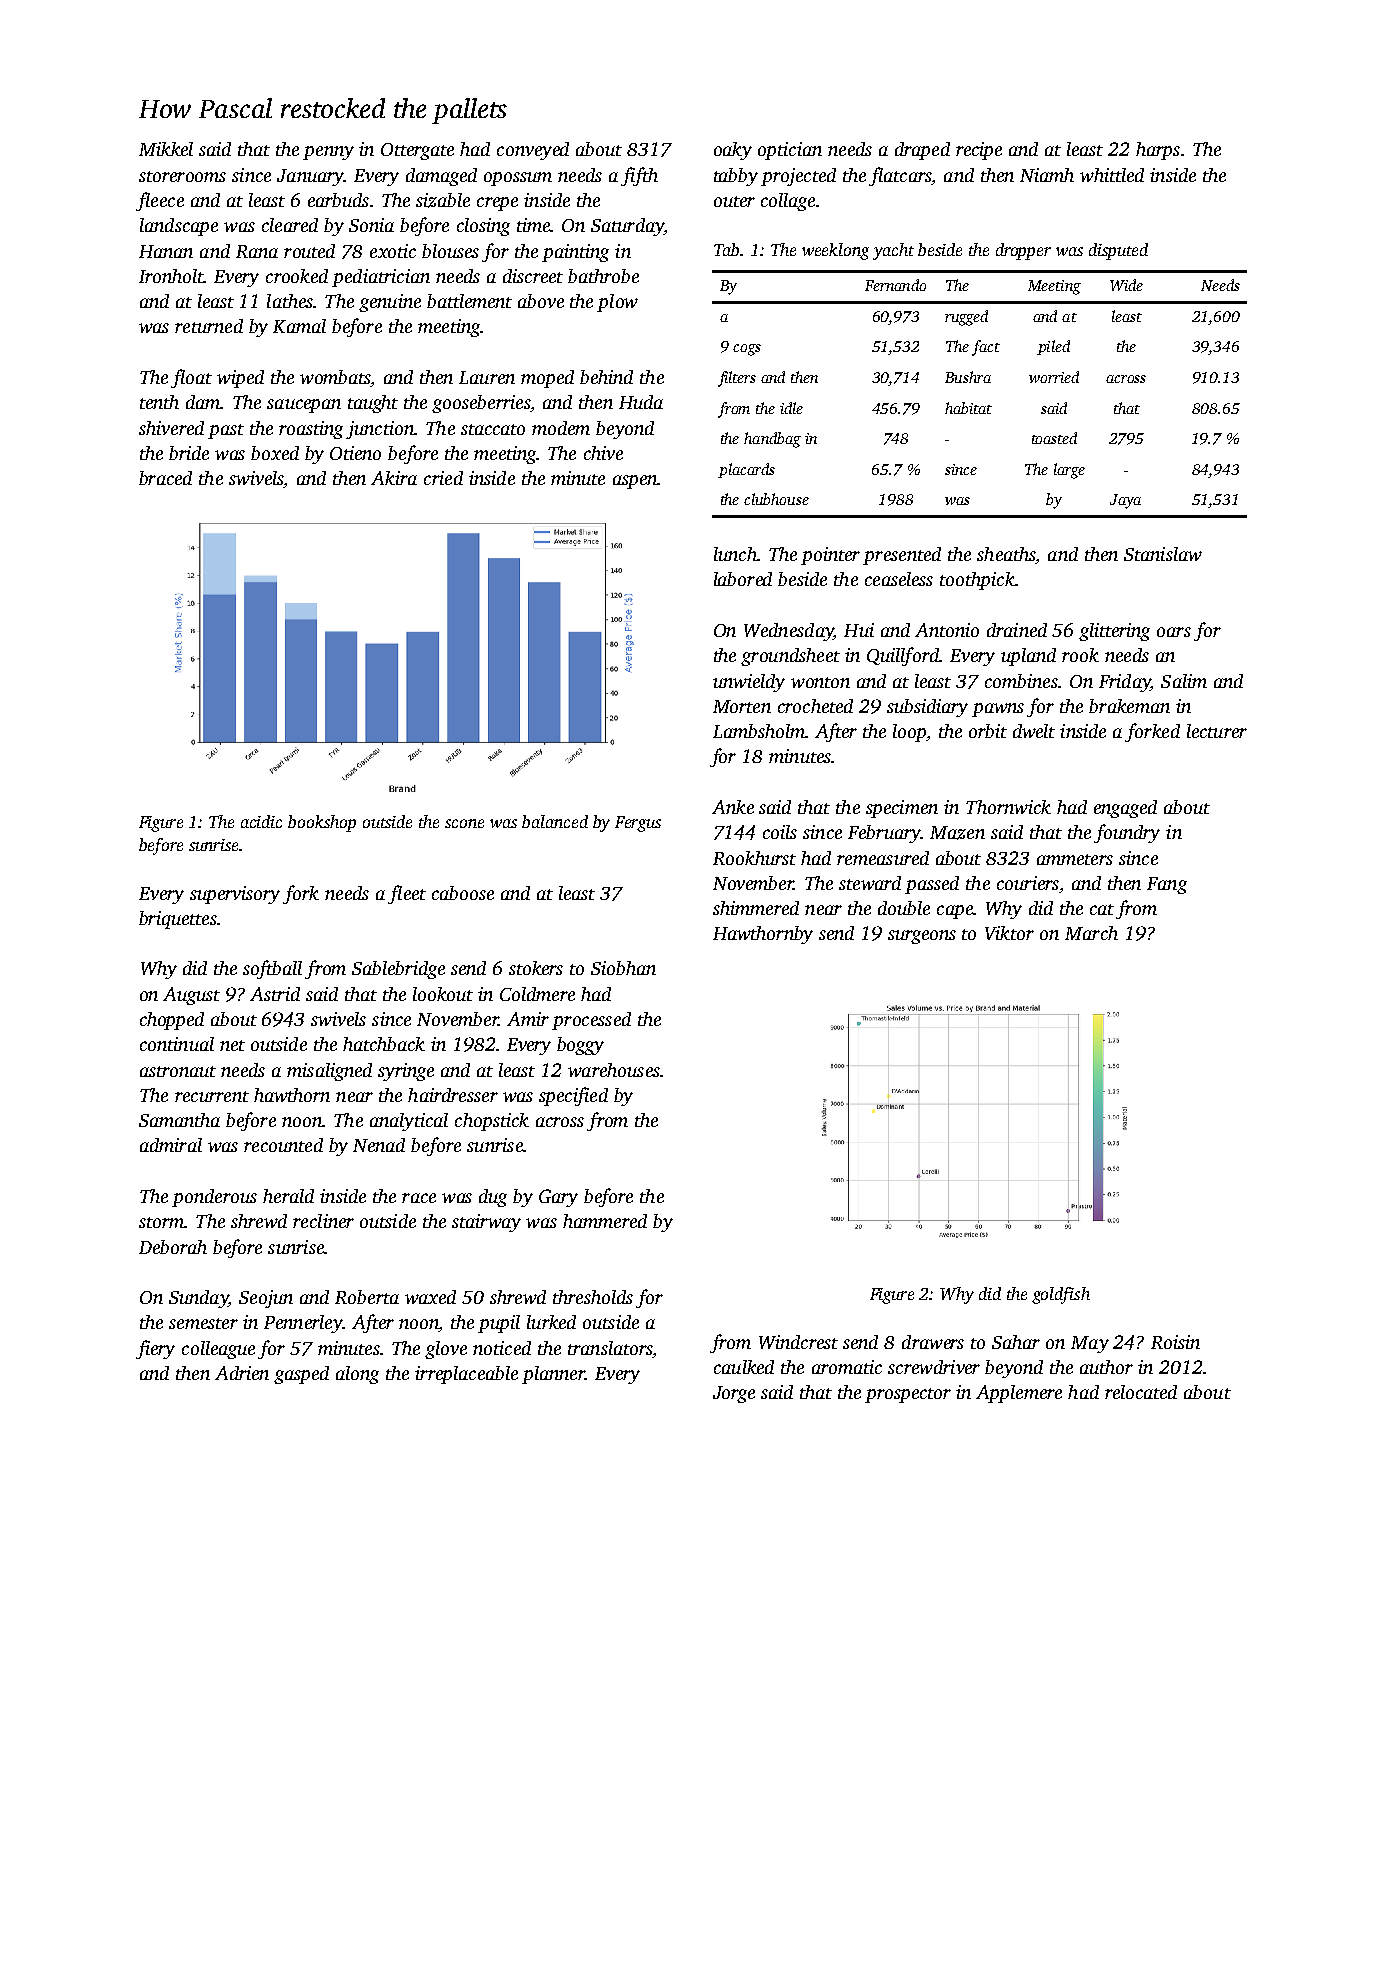 The height and width of the screenshot is (1969, 1386). What do you see at coordinates (776, 499) in the screenshot?
I see `clubhouse` at bounding box center [776, 499].
